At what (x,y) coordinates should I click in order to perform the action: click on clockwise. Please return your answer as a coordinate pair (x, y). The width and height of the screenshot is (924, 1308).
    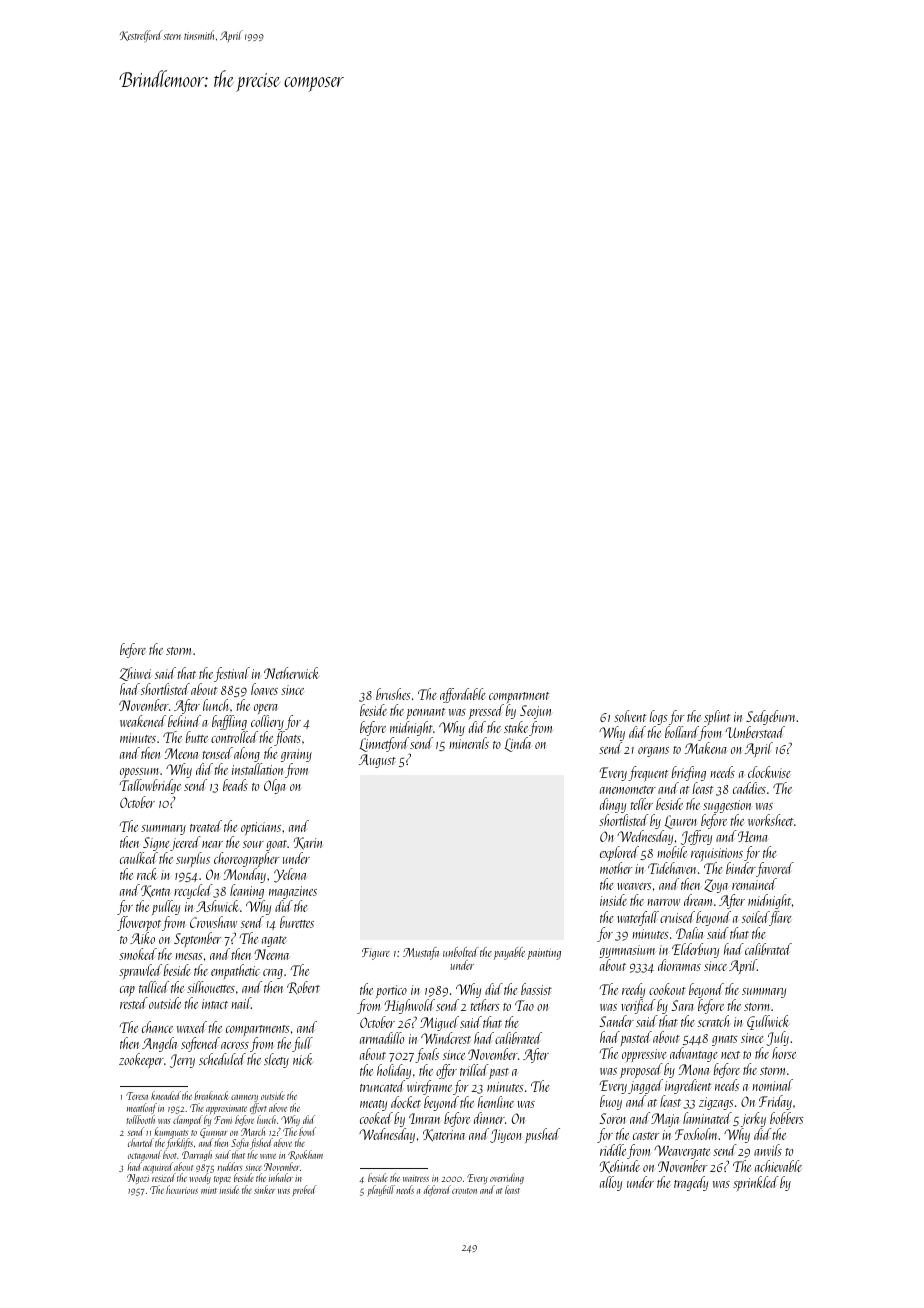
    Looking at the image, I should click on (769, 772).
